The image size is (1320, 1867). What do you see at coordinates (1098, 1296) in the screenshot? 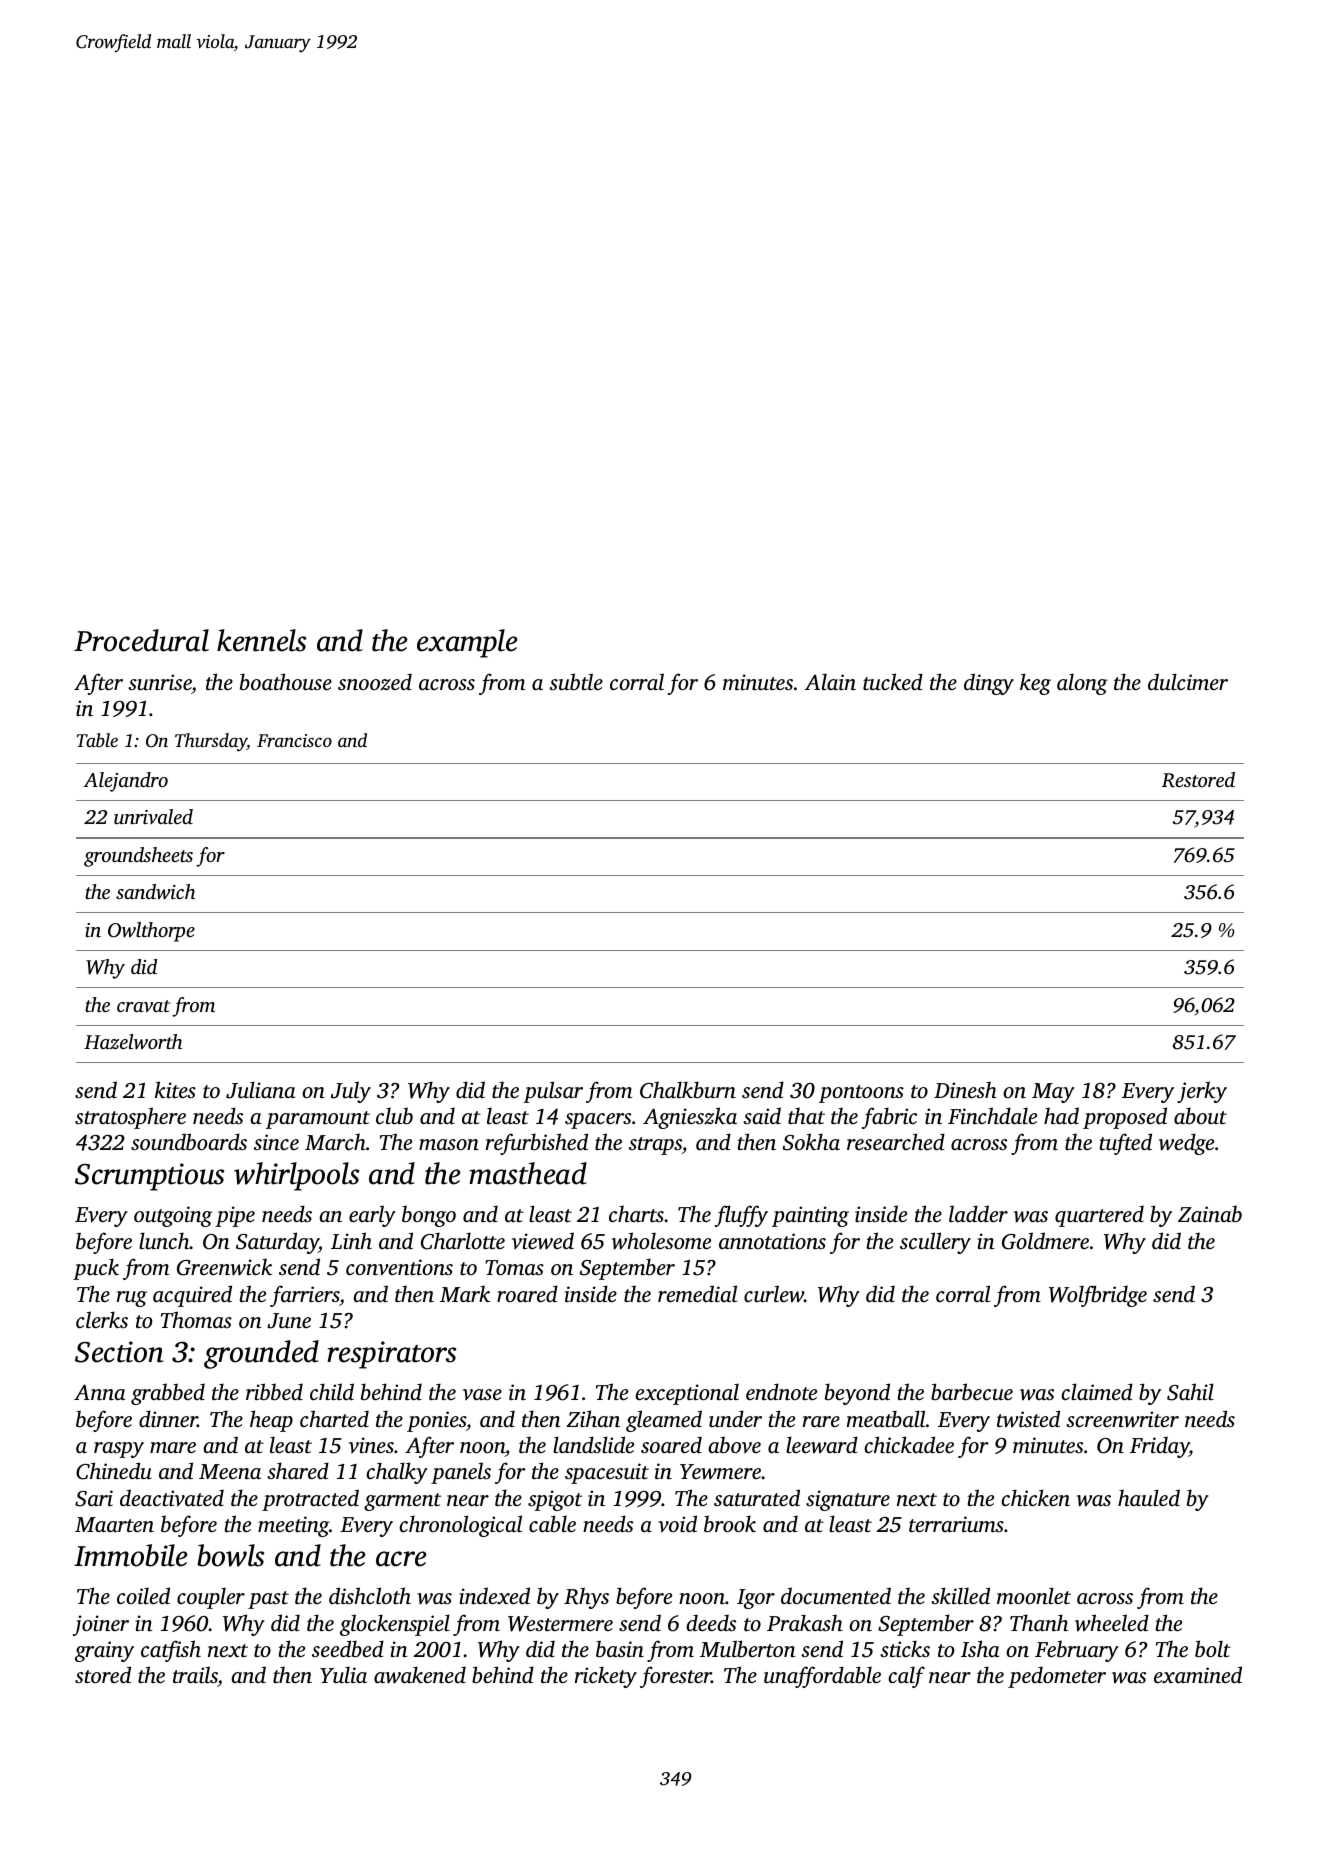
I see `Wolfbridge` at bounding box center [1098, 1296].
